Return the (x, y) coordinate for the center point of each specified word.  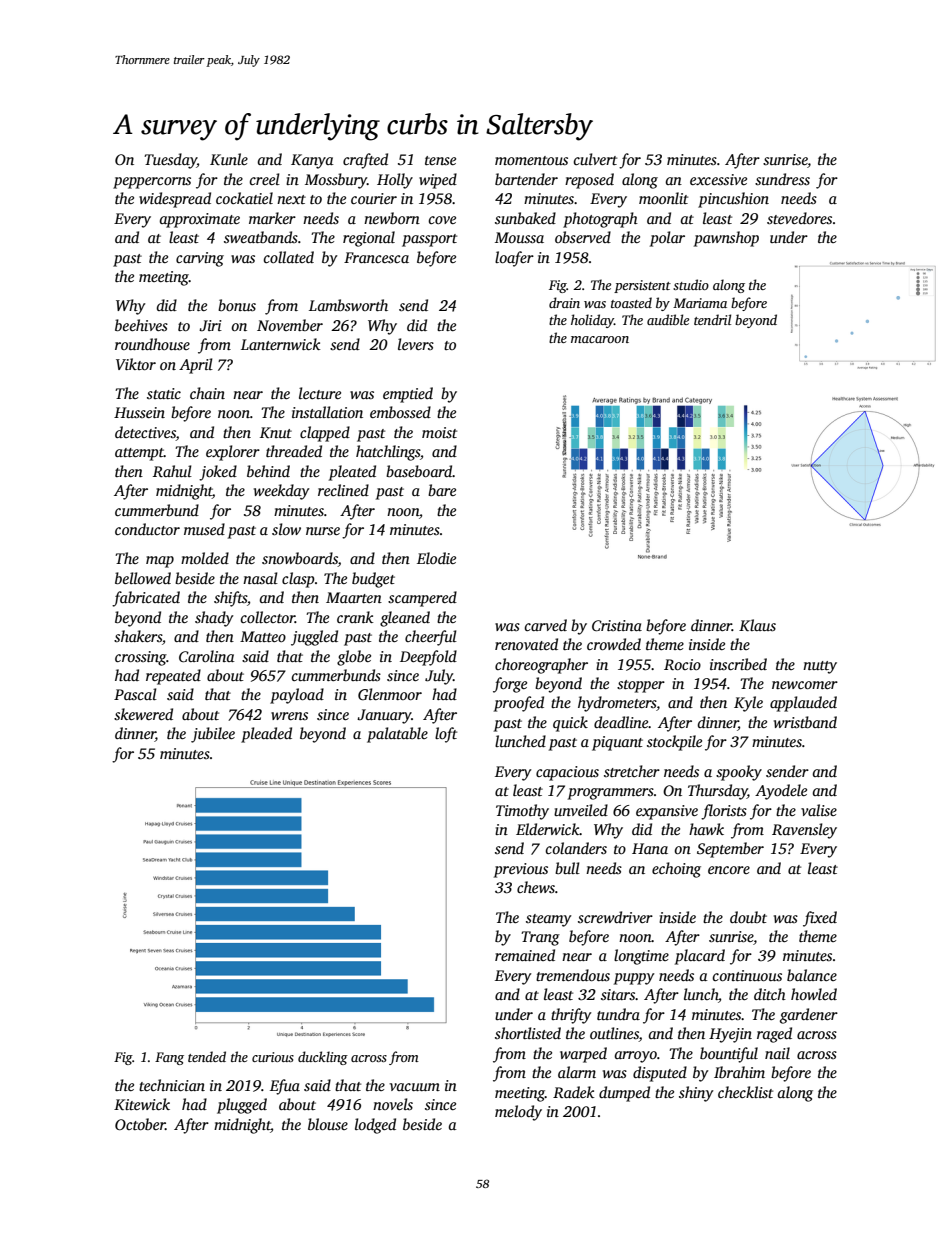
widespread (175, 200)
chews (536, 887)
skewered (143, 714)
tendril (712, 319)
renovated (526, 644)
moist (439, 432)
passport (429, 240)
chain (207, 393)
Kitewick (142, 1104)
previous (521, 870)
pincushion (733, 200)
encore (729, 870)
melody (518, 1113)
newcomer (805, 685)
